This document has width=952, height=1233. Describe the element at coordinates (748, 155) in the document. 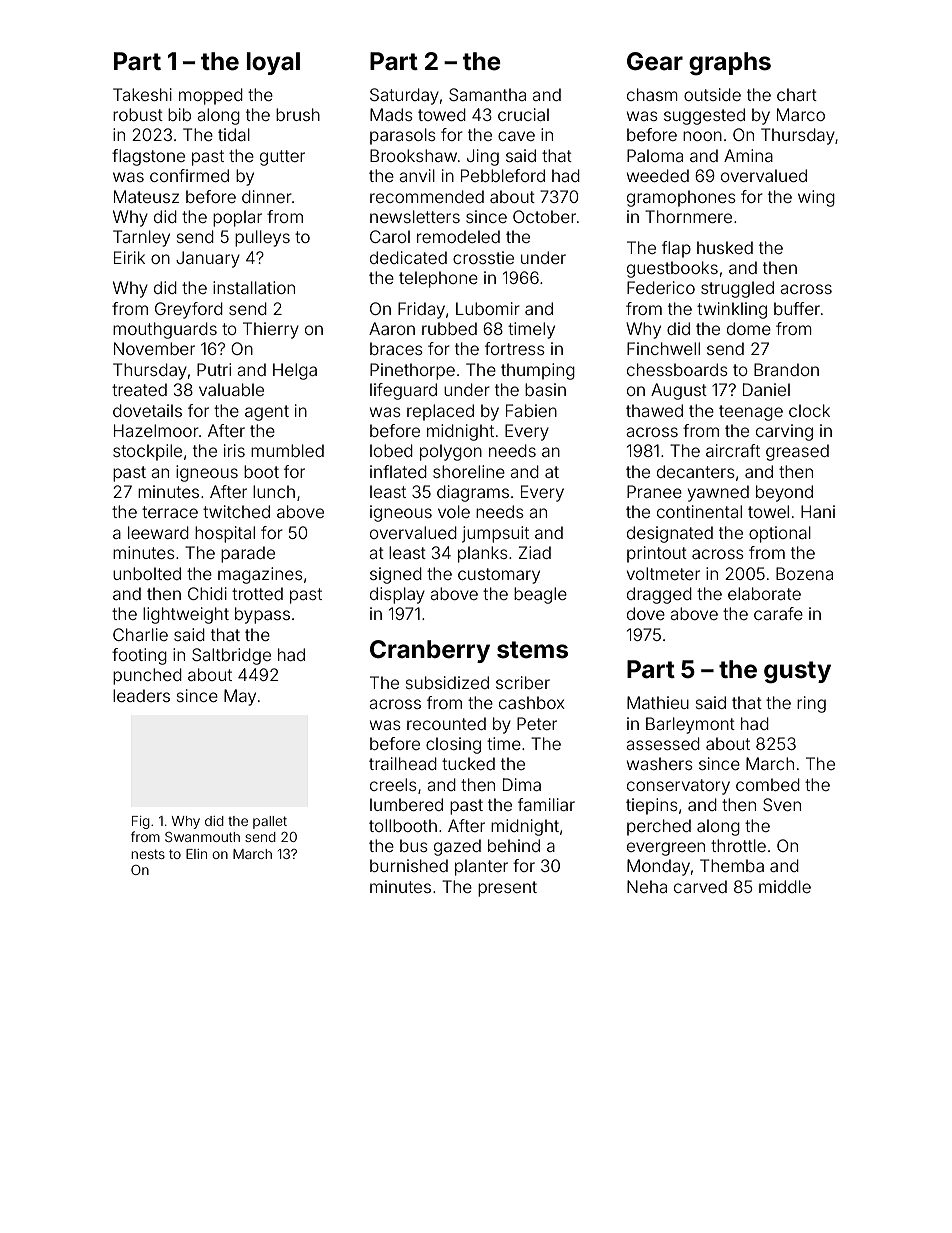

I see `Amina` at that location.
